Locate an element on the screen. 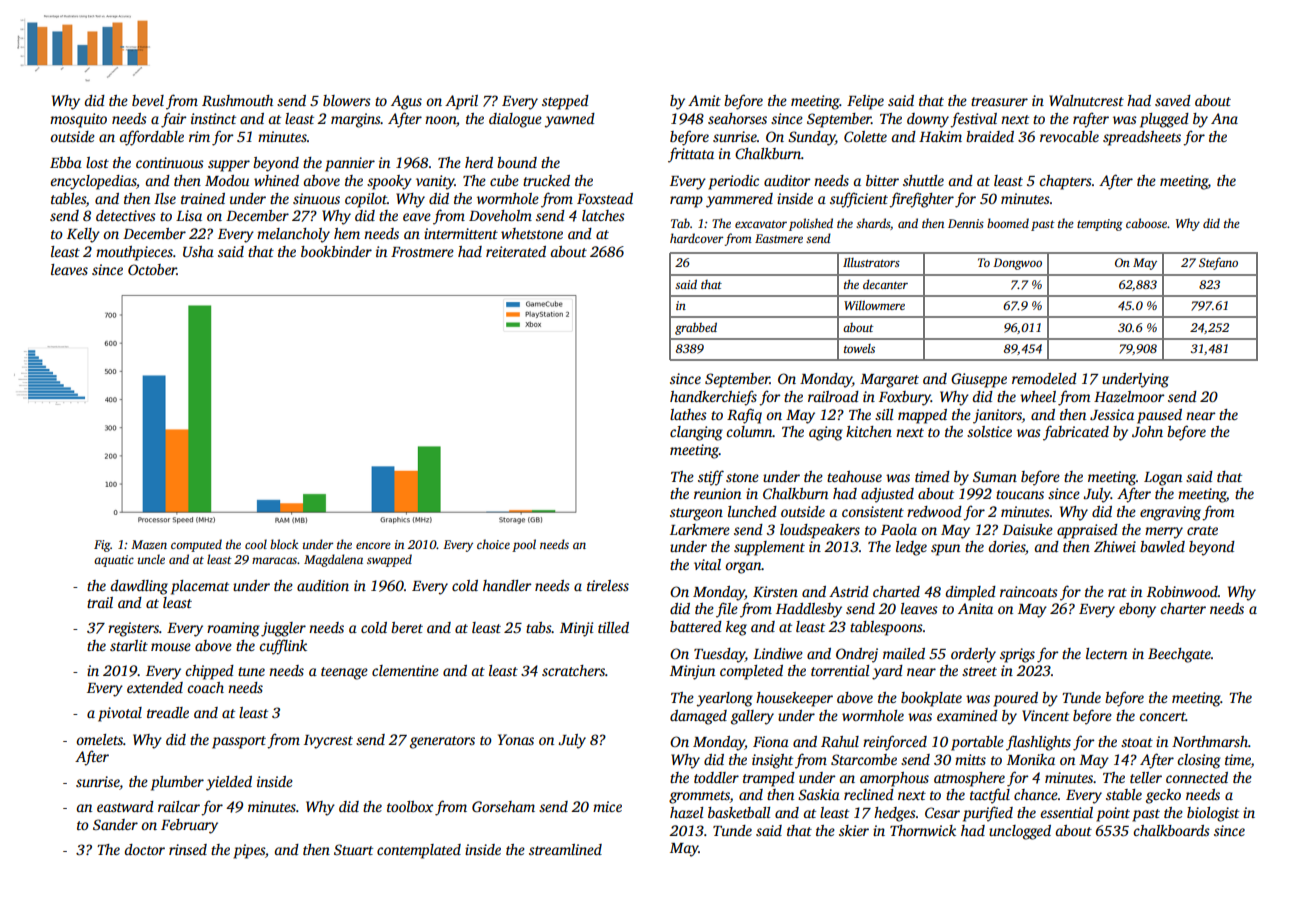  Amit is located at coordinates (704, 100).
